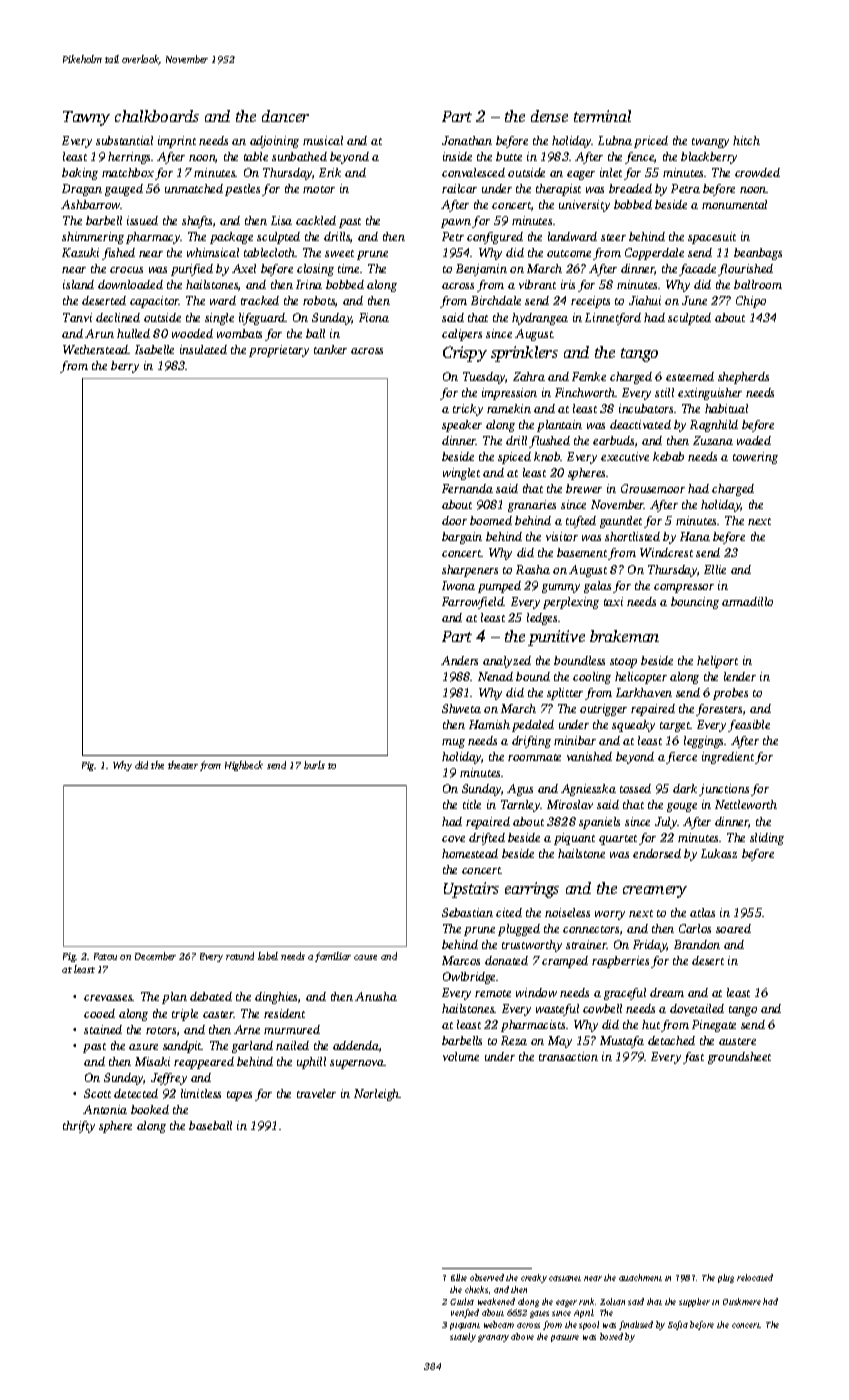 The width and height of the screenshot is (849, 1400). Describe the element at coordinates (86, 118) in the screenshot. I see `Tawny` at that location.
